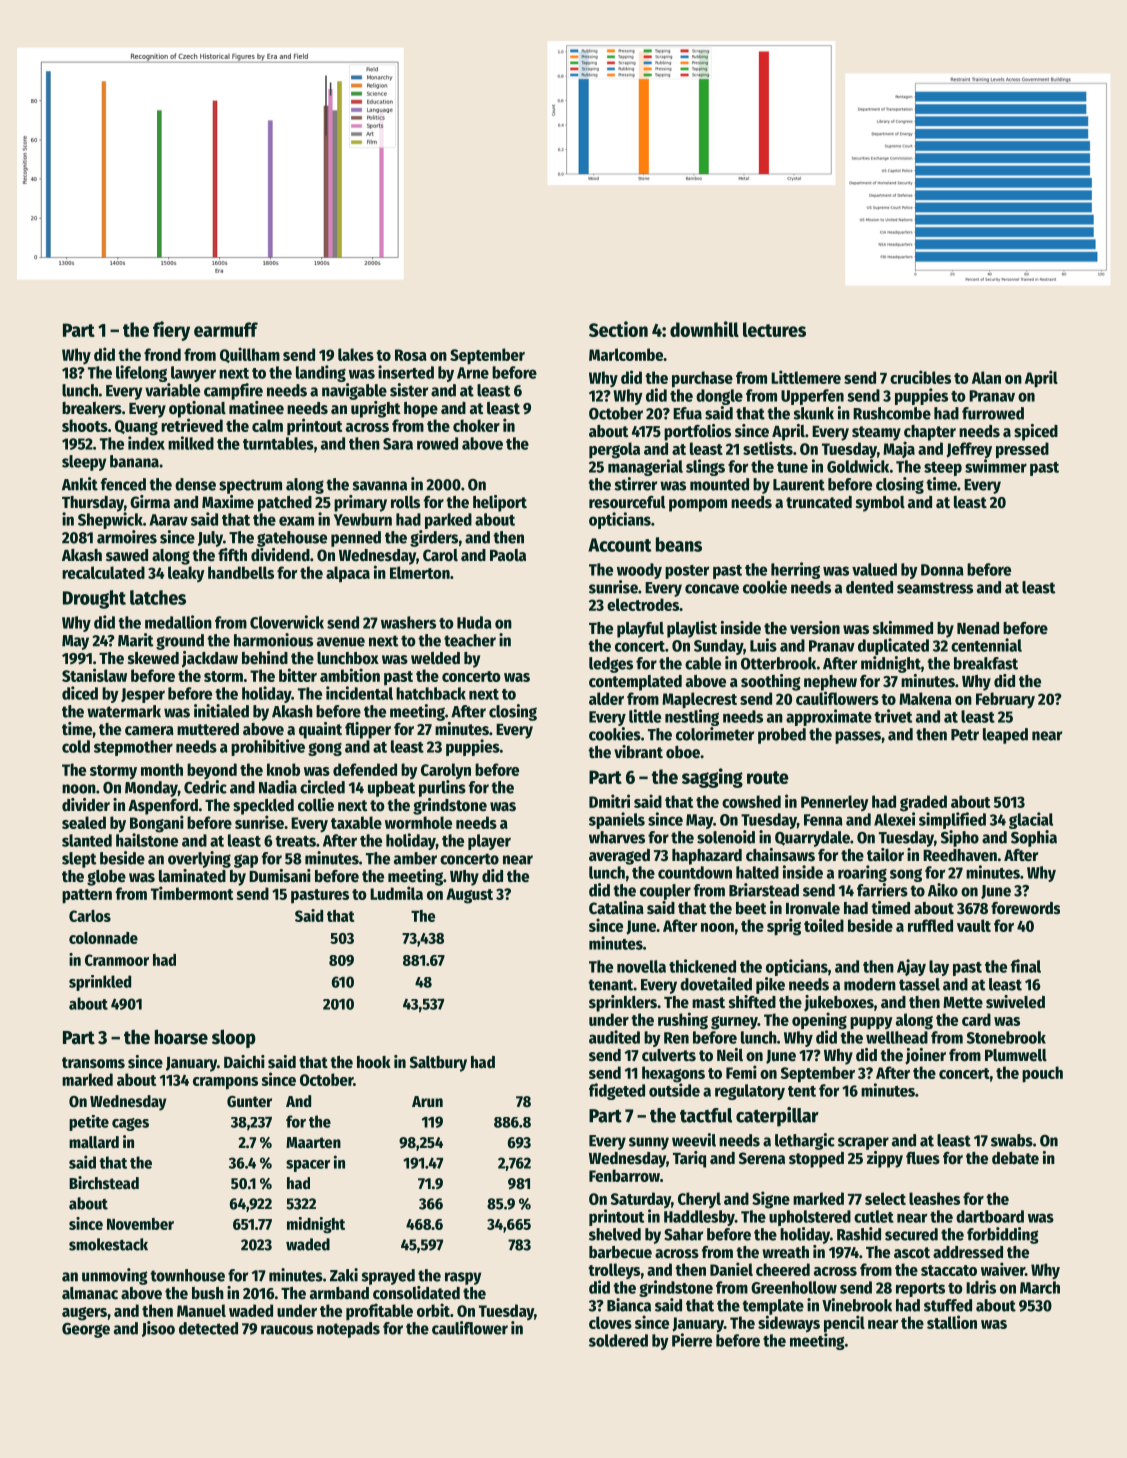  I want to click on Arun, so click(427, 1101).
